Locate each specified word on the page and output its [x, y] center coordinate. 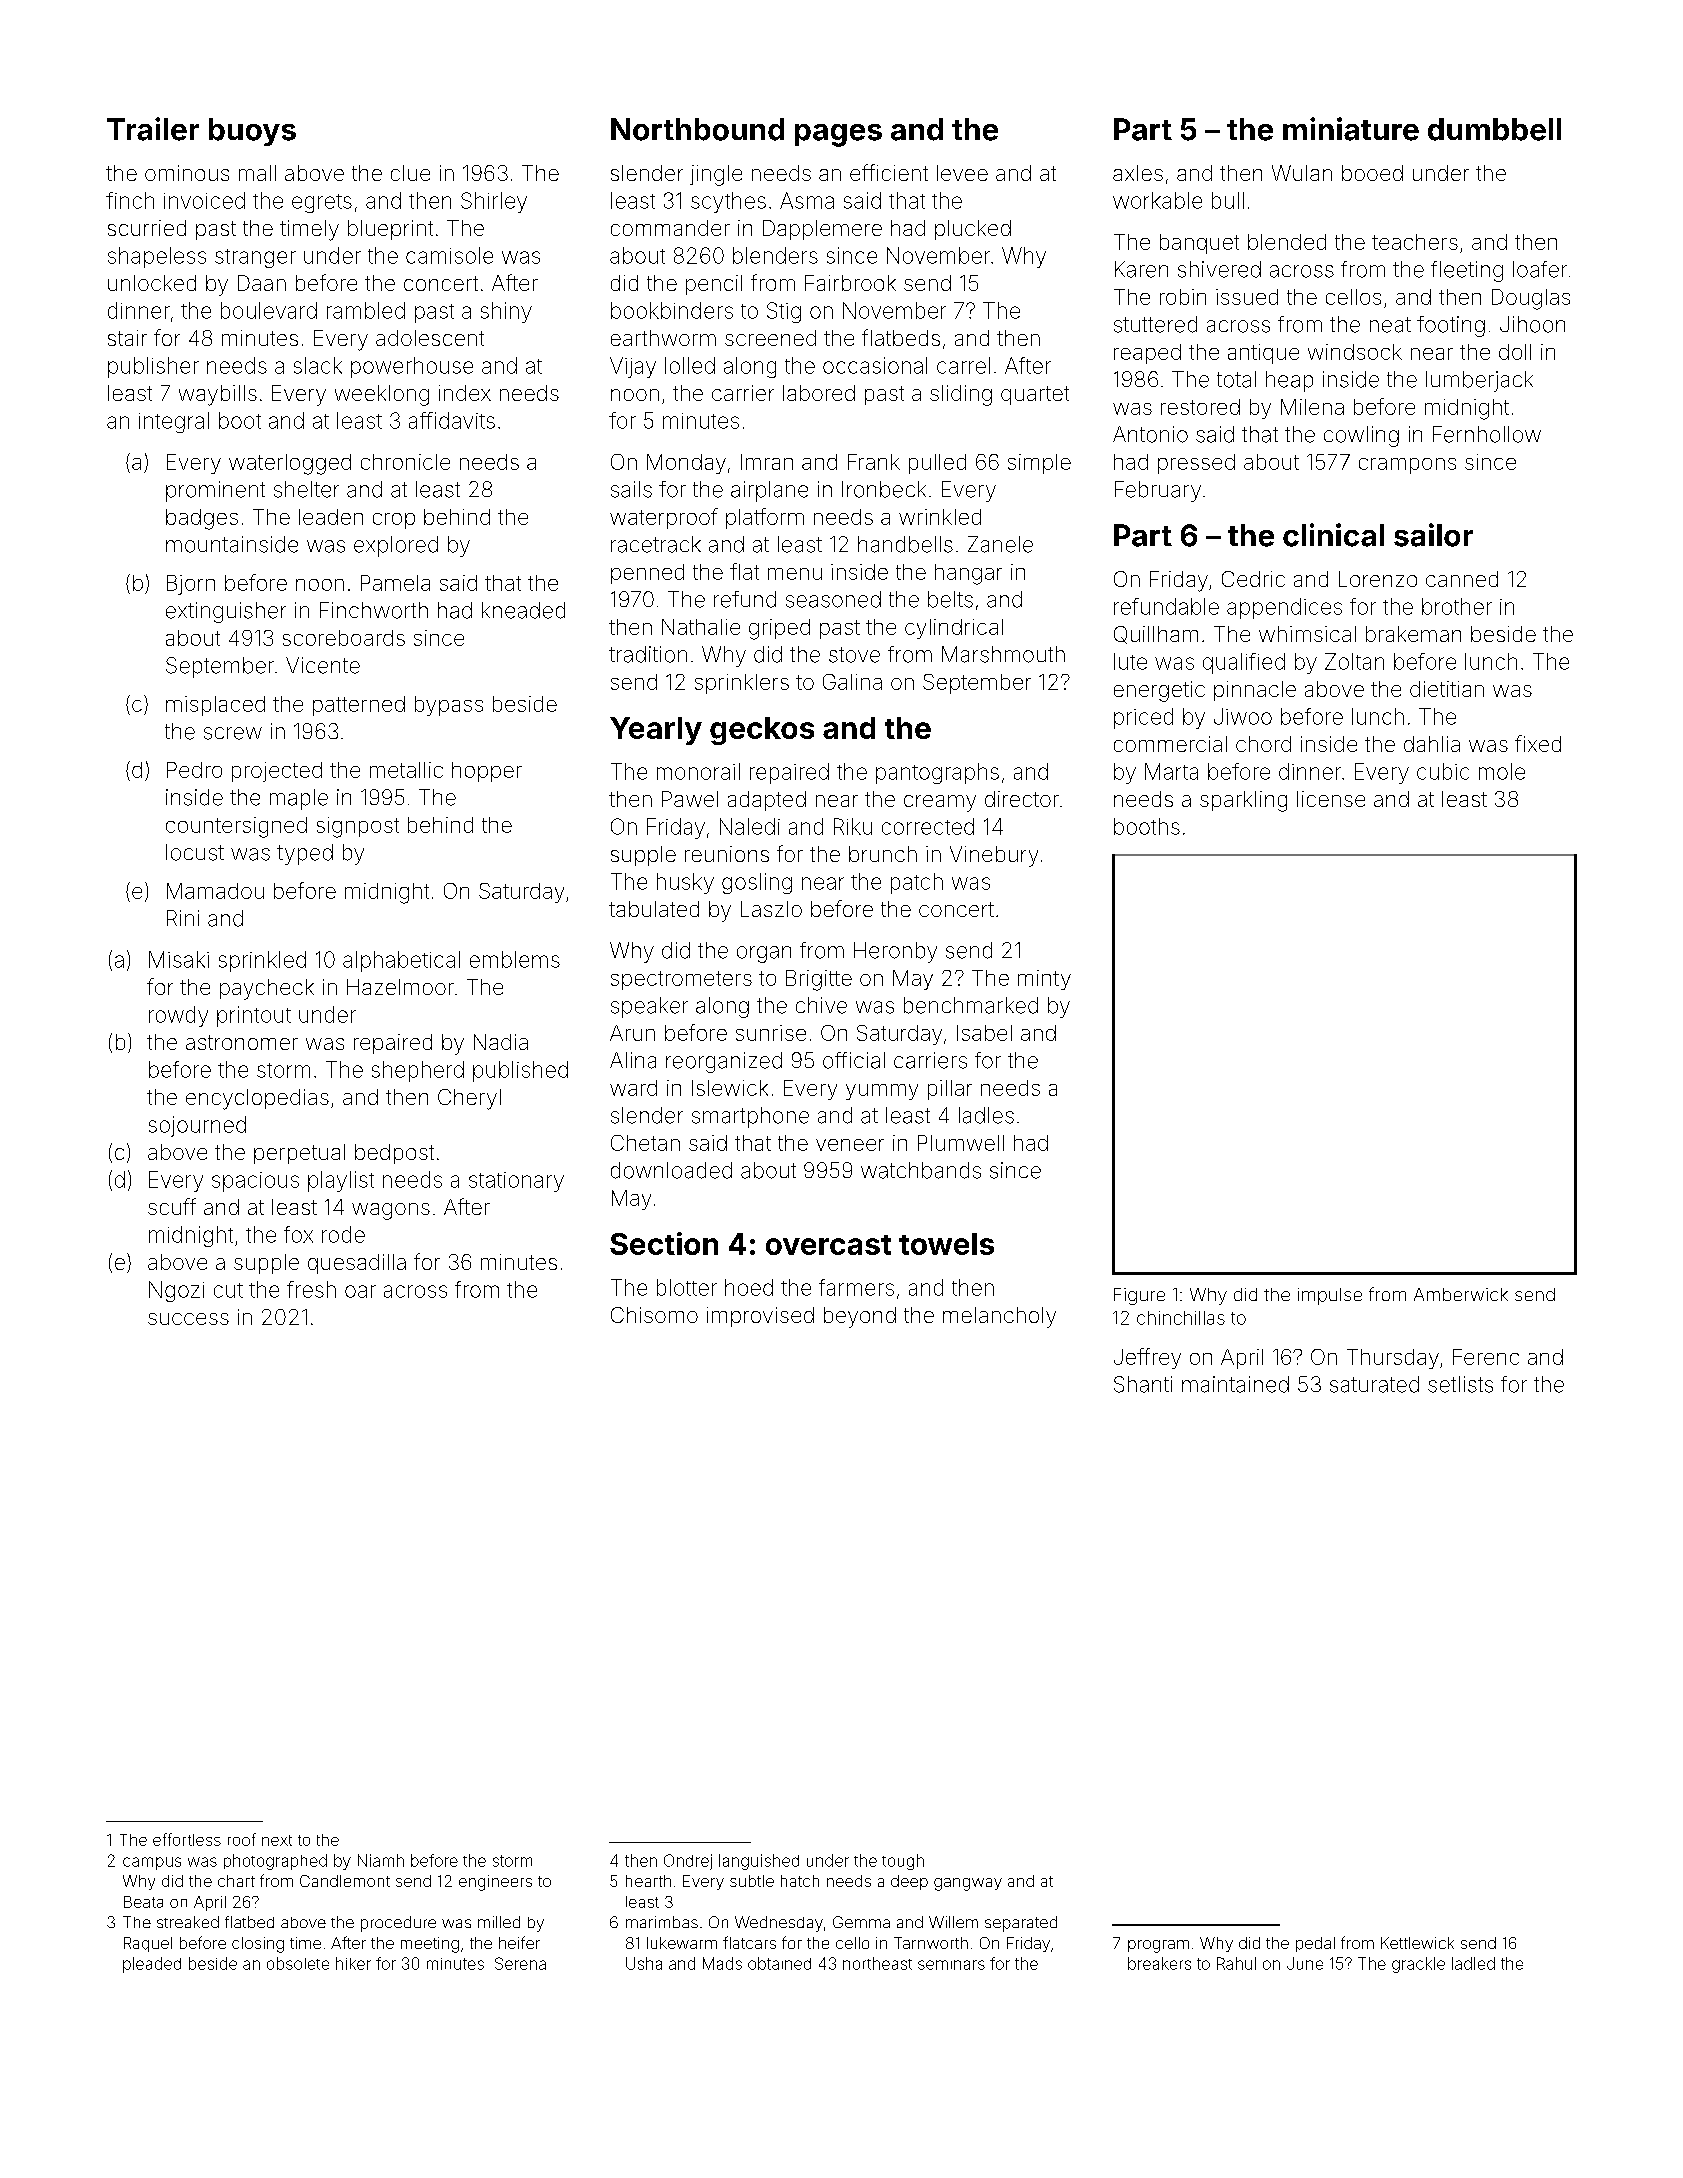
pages [838, 135]
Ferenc [1486, 1357]
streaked [188, 1922]
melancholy [999, 1317]
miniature [1351, 129]
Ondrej [688, 1862]
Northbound [697, 129]
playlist [341, 1181]
